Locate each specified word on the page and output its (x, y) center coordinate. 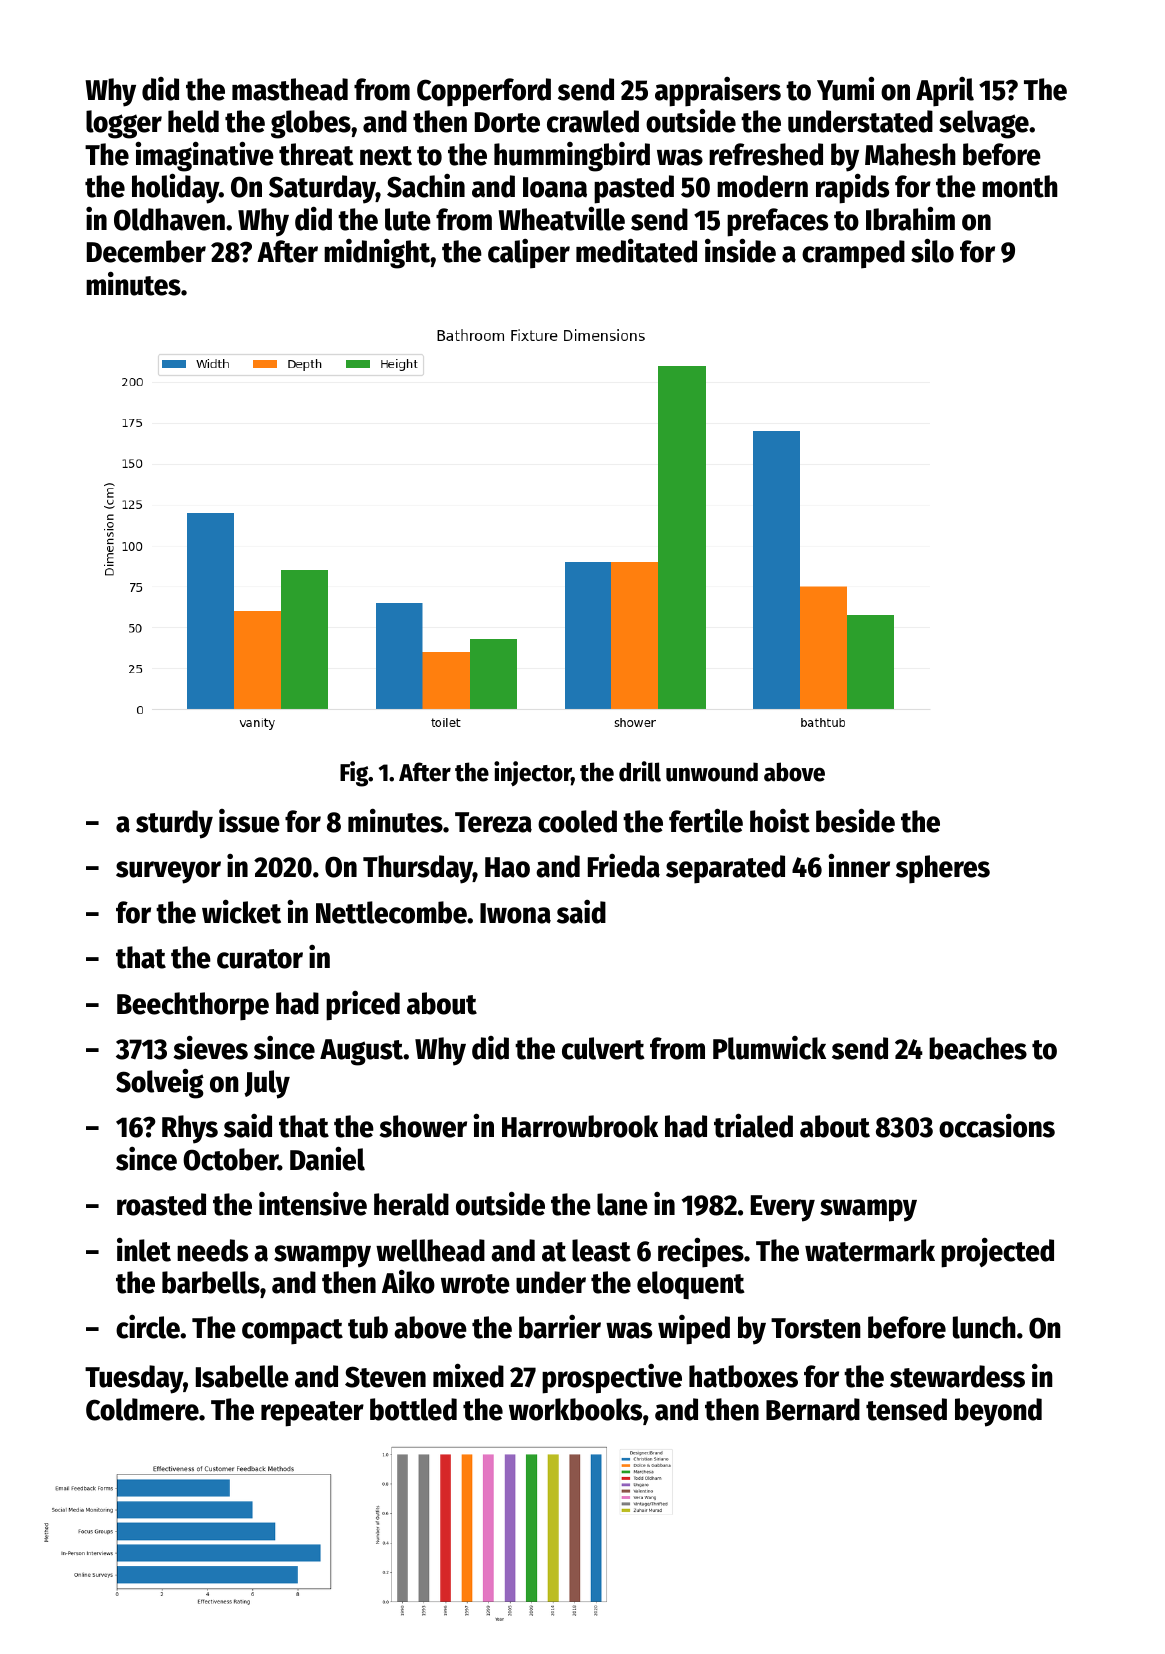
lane (622, 1204)
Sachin (426, 186)
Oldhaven (169, 219)
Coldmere (142, 1409)
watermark (870, 1250)
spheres (943, 869)
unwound (712, 772)
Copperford (484, 92)
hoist (780, 821)
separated (725, 869)
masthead (290, 89)
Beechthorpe (193, 1006)
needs (212, 1250)
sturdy (174, 824)
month (1020, 186)
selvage (984, 124)
